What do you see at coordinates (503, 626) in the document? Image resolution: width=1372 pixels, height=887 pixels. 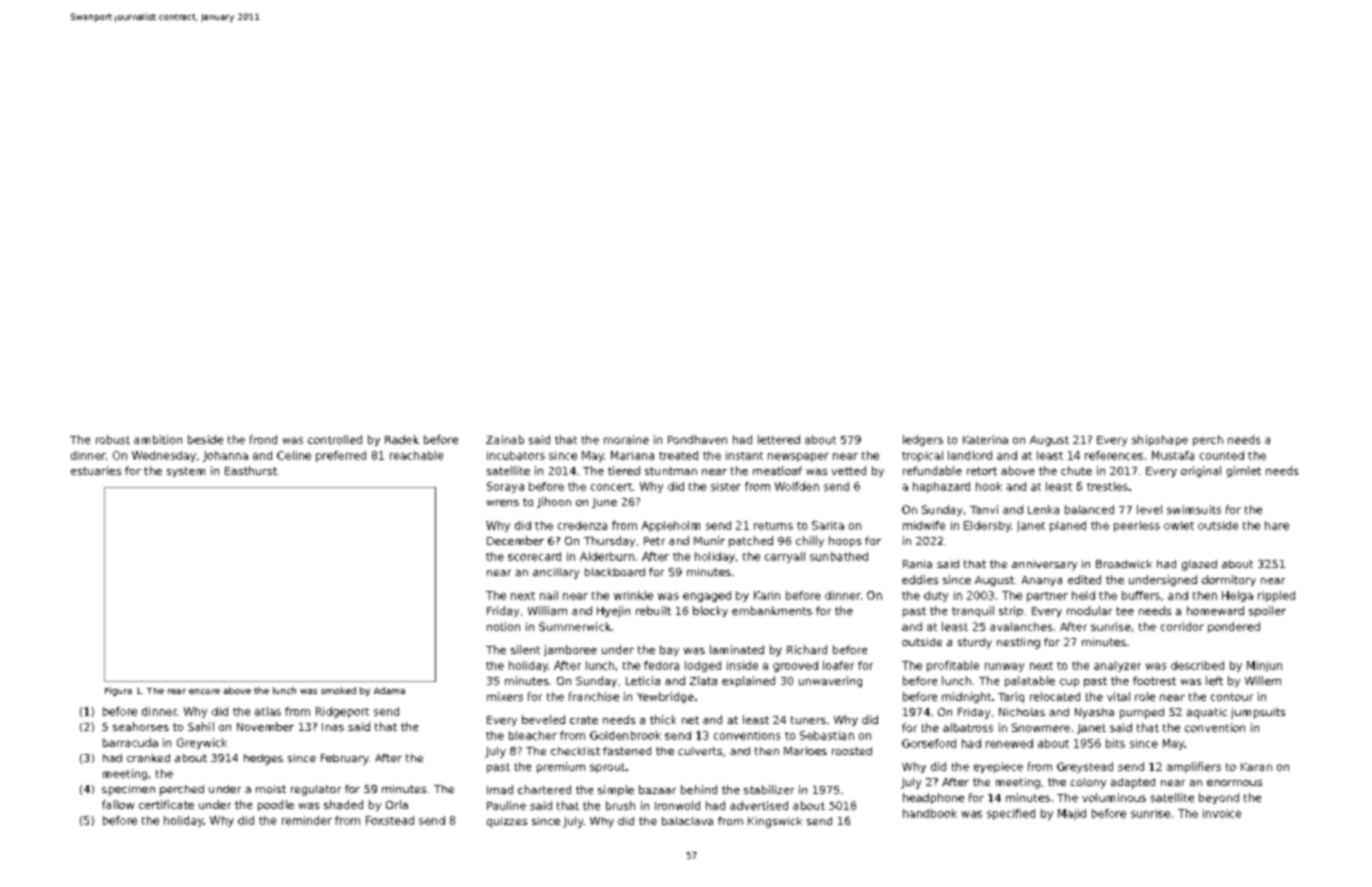 I see `notion` at bounding box center [503, 626].
